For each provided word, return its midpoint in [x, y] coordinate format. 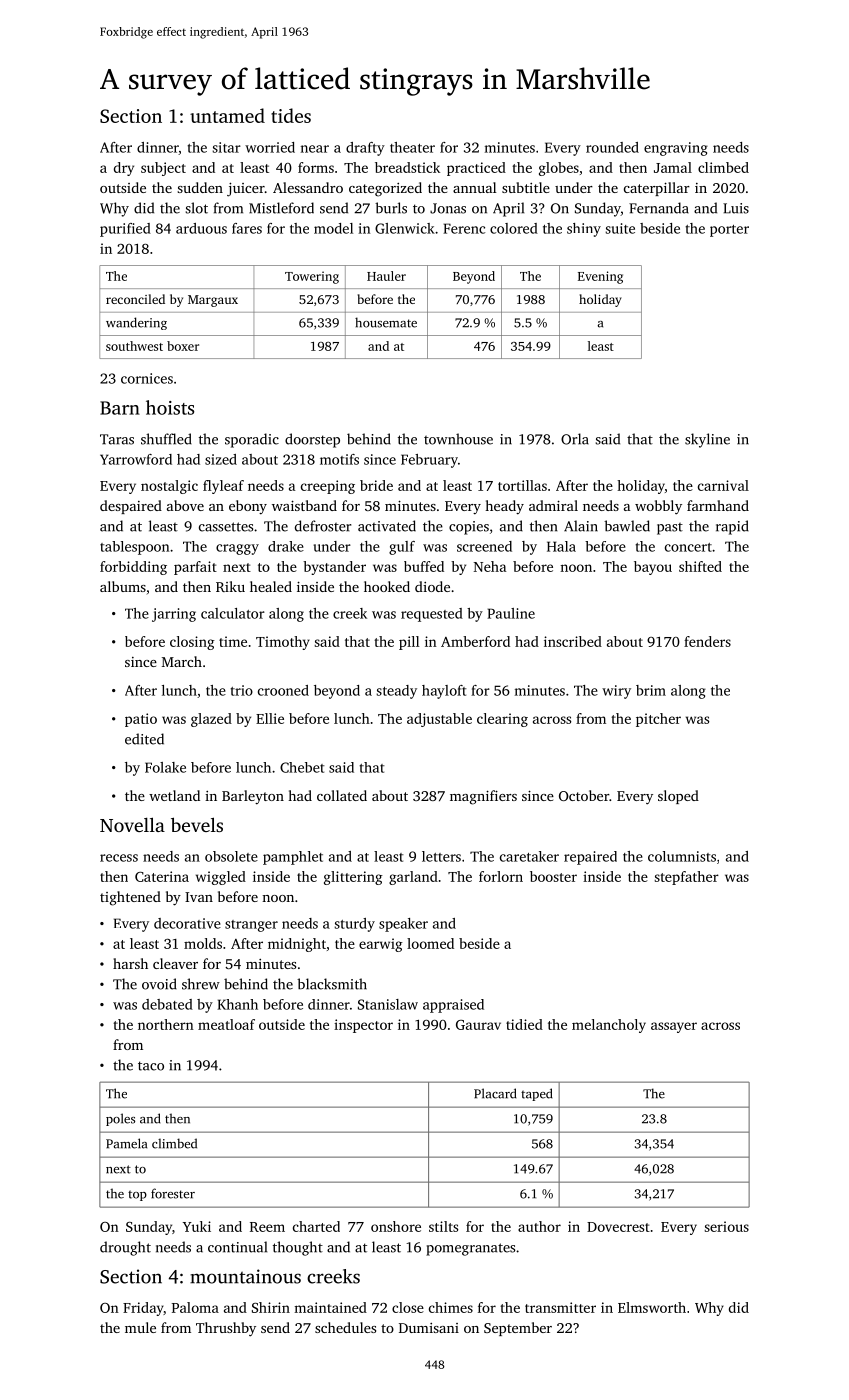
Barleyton [253, 797]
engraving [676, 149]
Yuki [197, 1226]
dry [124, 169]
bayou [653, 568]
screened [484, 546]
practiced [476, 169]
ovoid [159, 984]
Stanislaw [388, 1004]
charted [316, 1226]
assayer [674, 1027]
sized [221, 459]
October [584, 795]
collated [342, 795]
